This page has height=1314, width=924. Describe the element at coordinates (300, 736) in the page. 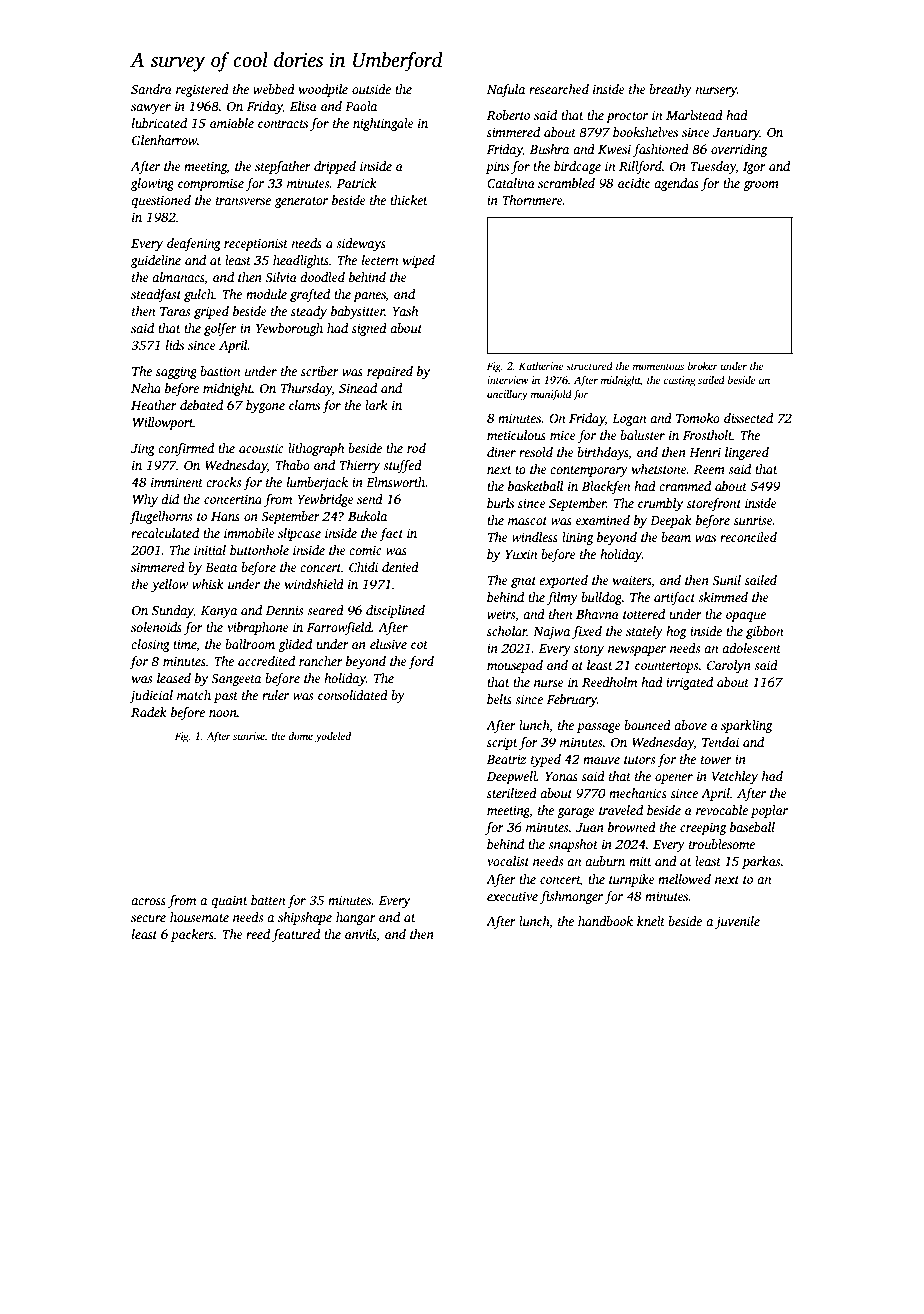

I see `dome` at that location.
